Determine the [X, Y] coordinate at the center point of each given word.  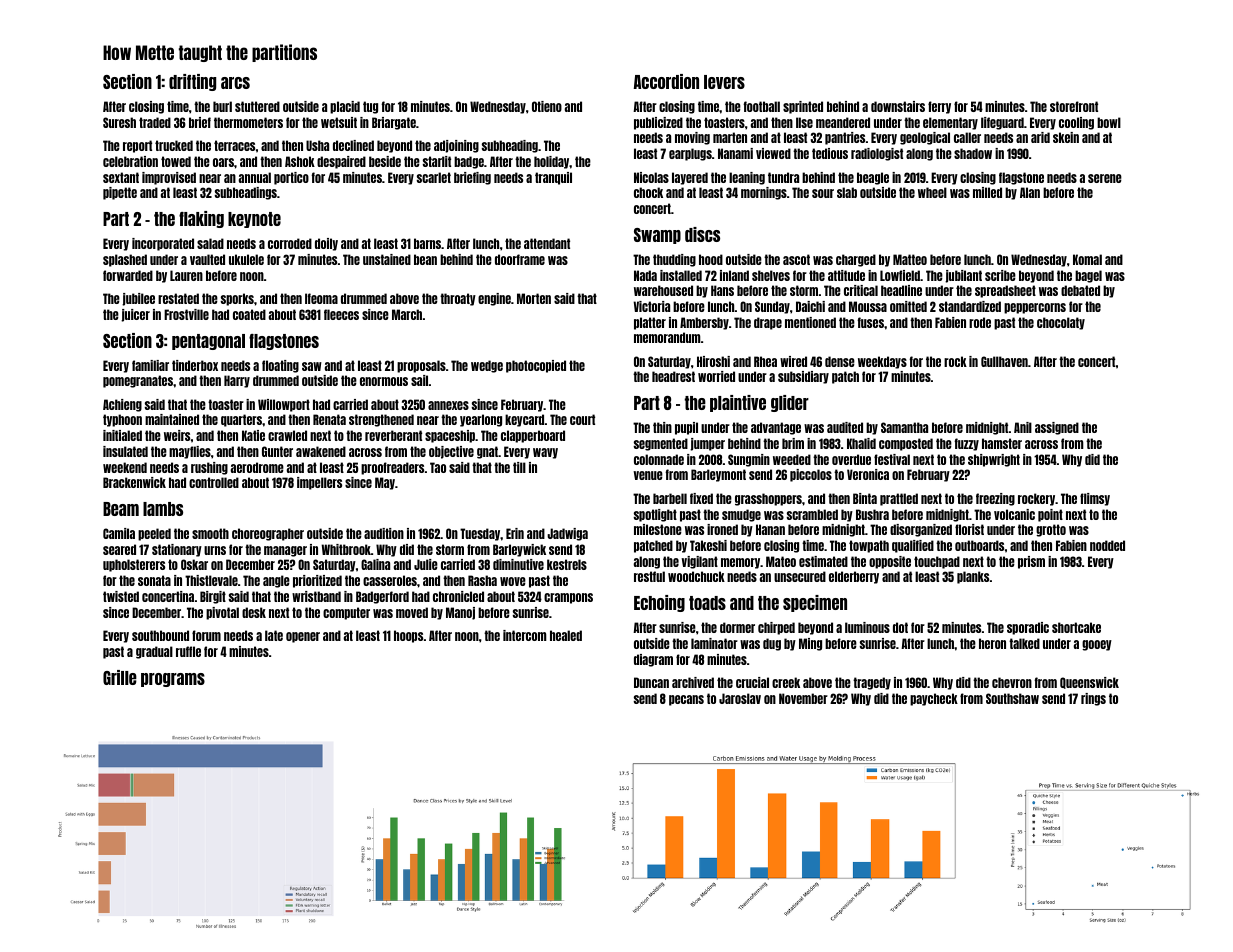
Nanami [735, 153]
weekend [125, 467]
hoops [408, 636]
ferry [939, 107]
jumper [707, 444]
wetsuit [339, 122]
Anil [1023, 427]
